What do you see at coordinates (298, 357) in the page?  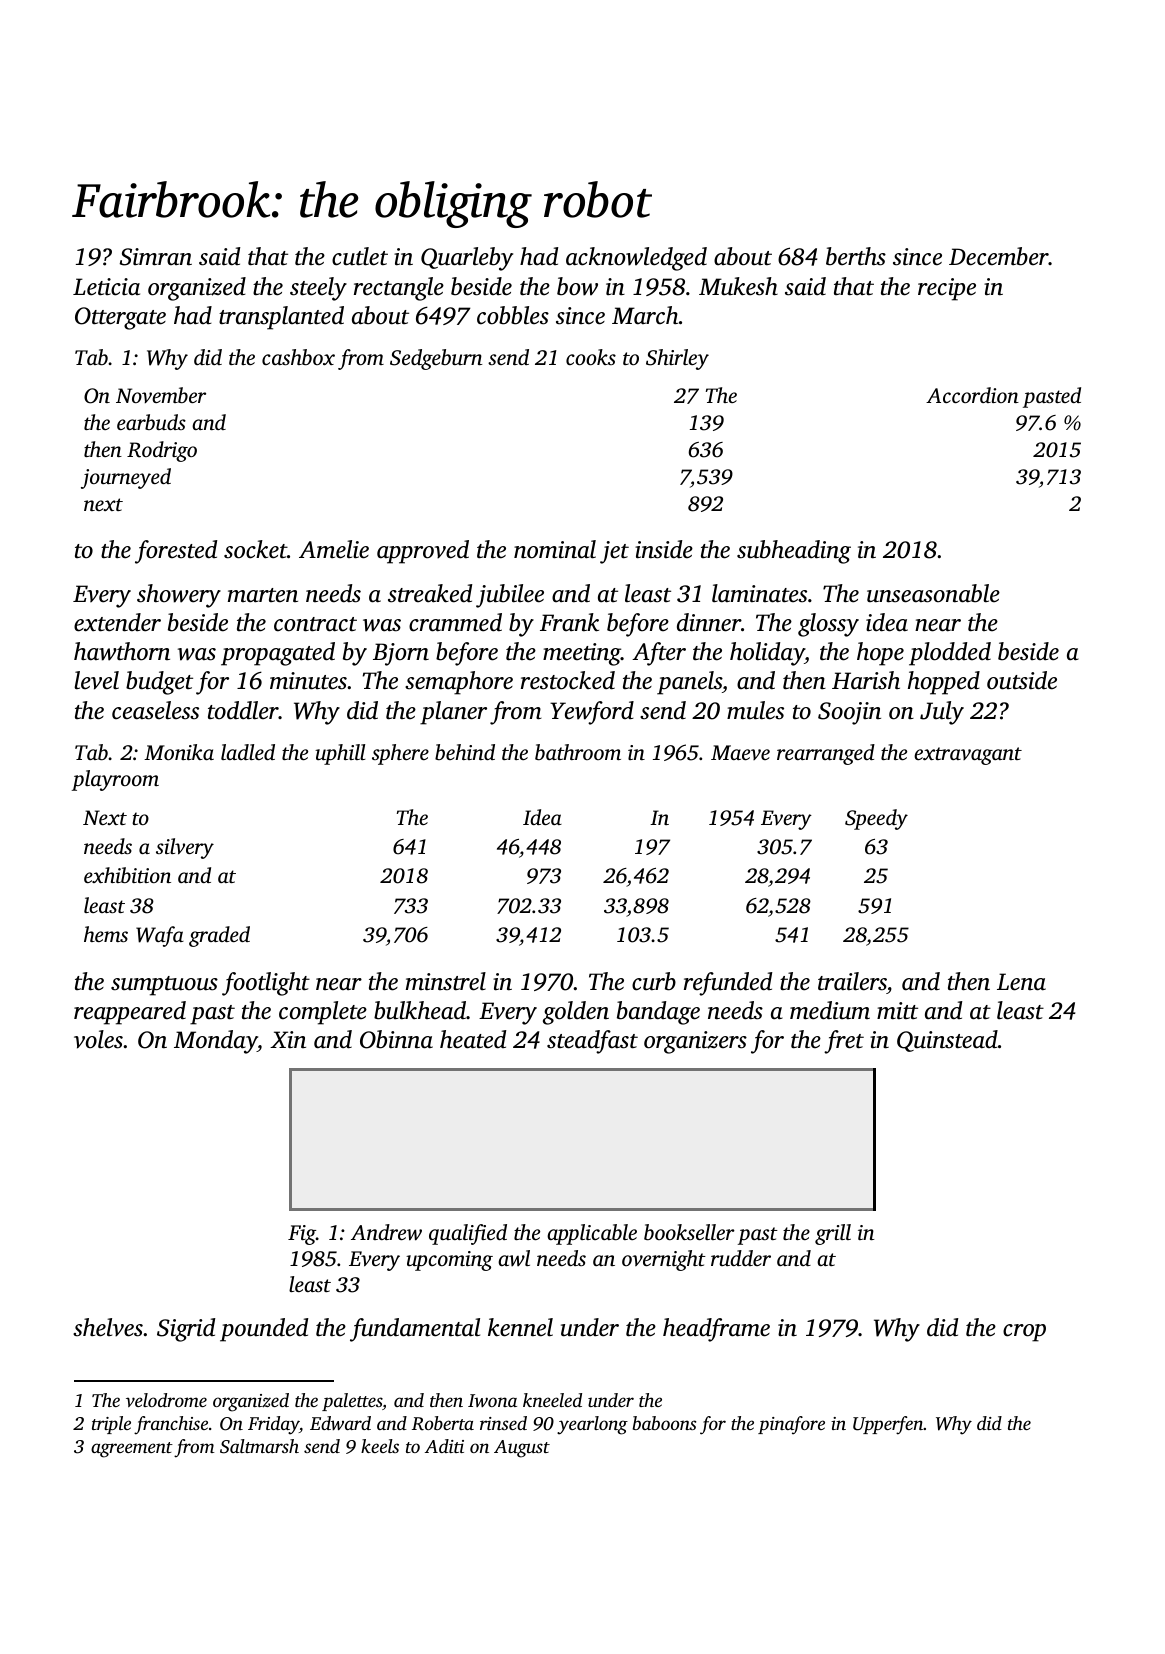 I see `cashbox` at bounding box center [298, 357].
